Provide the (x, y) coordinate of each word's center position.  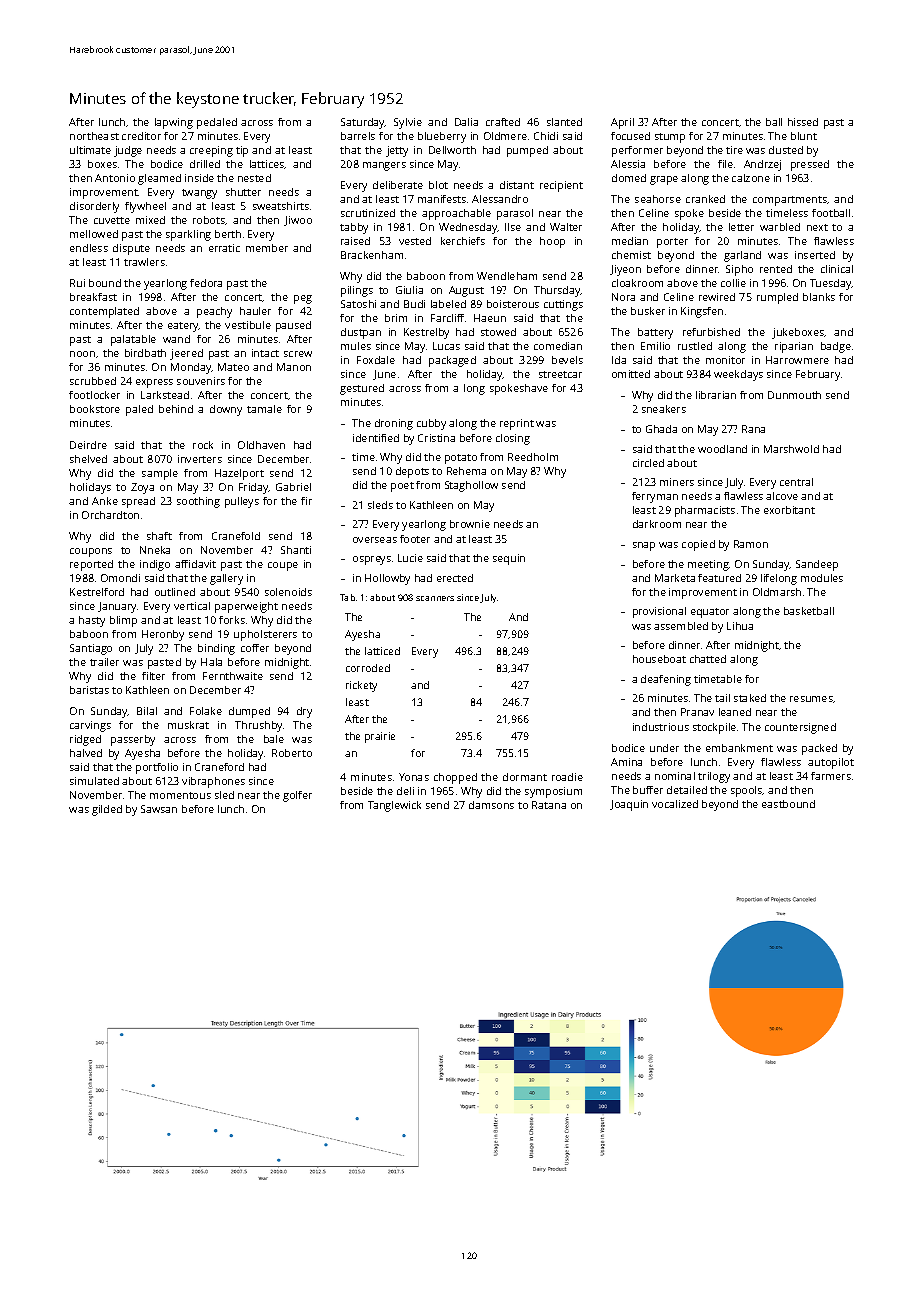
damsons (491, 805)
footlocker (94, 395)
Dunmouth (794, 395)
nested (254, 178)
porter (672, 243)
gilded (107, 810)
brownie (470, 524)
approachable (456, 214)
